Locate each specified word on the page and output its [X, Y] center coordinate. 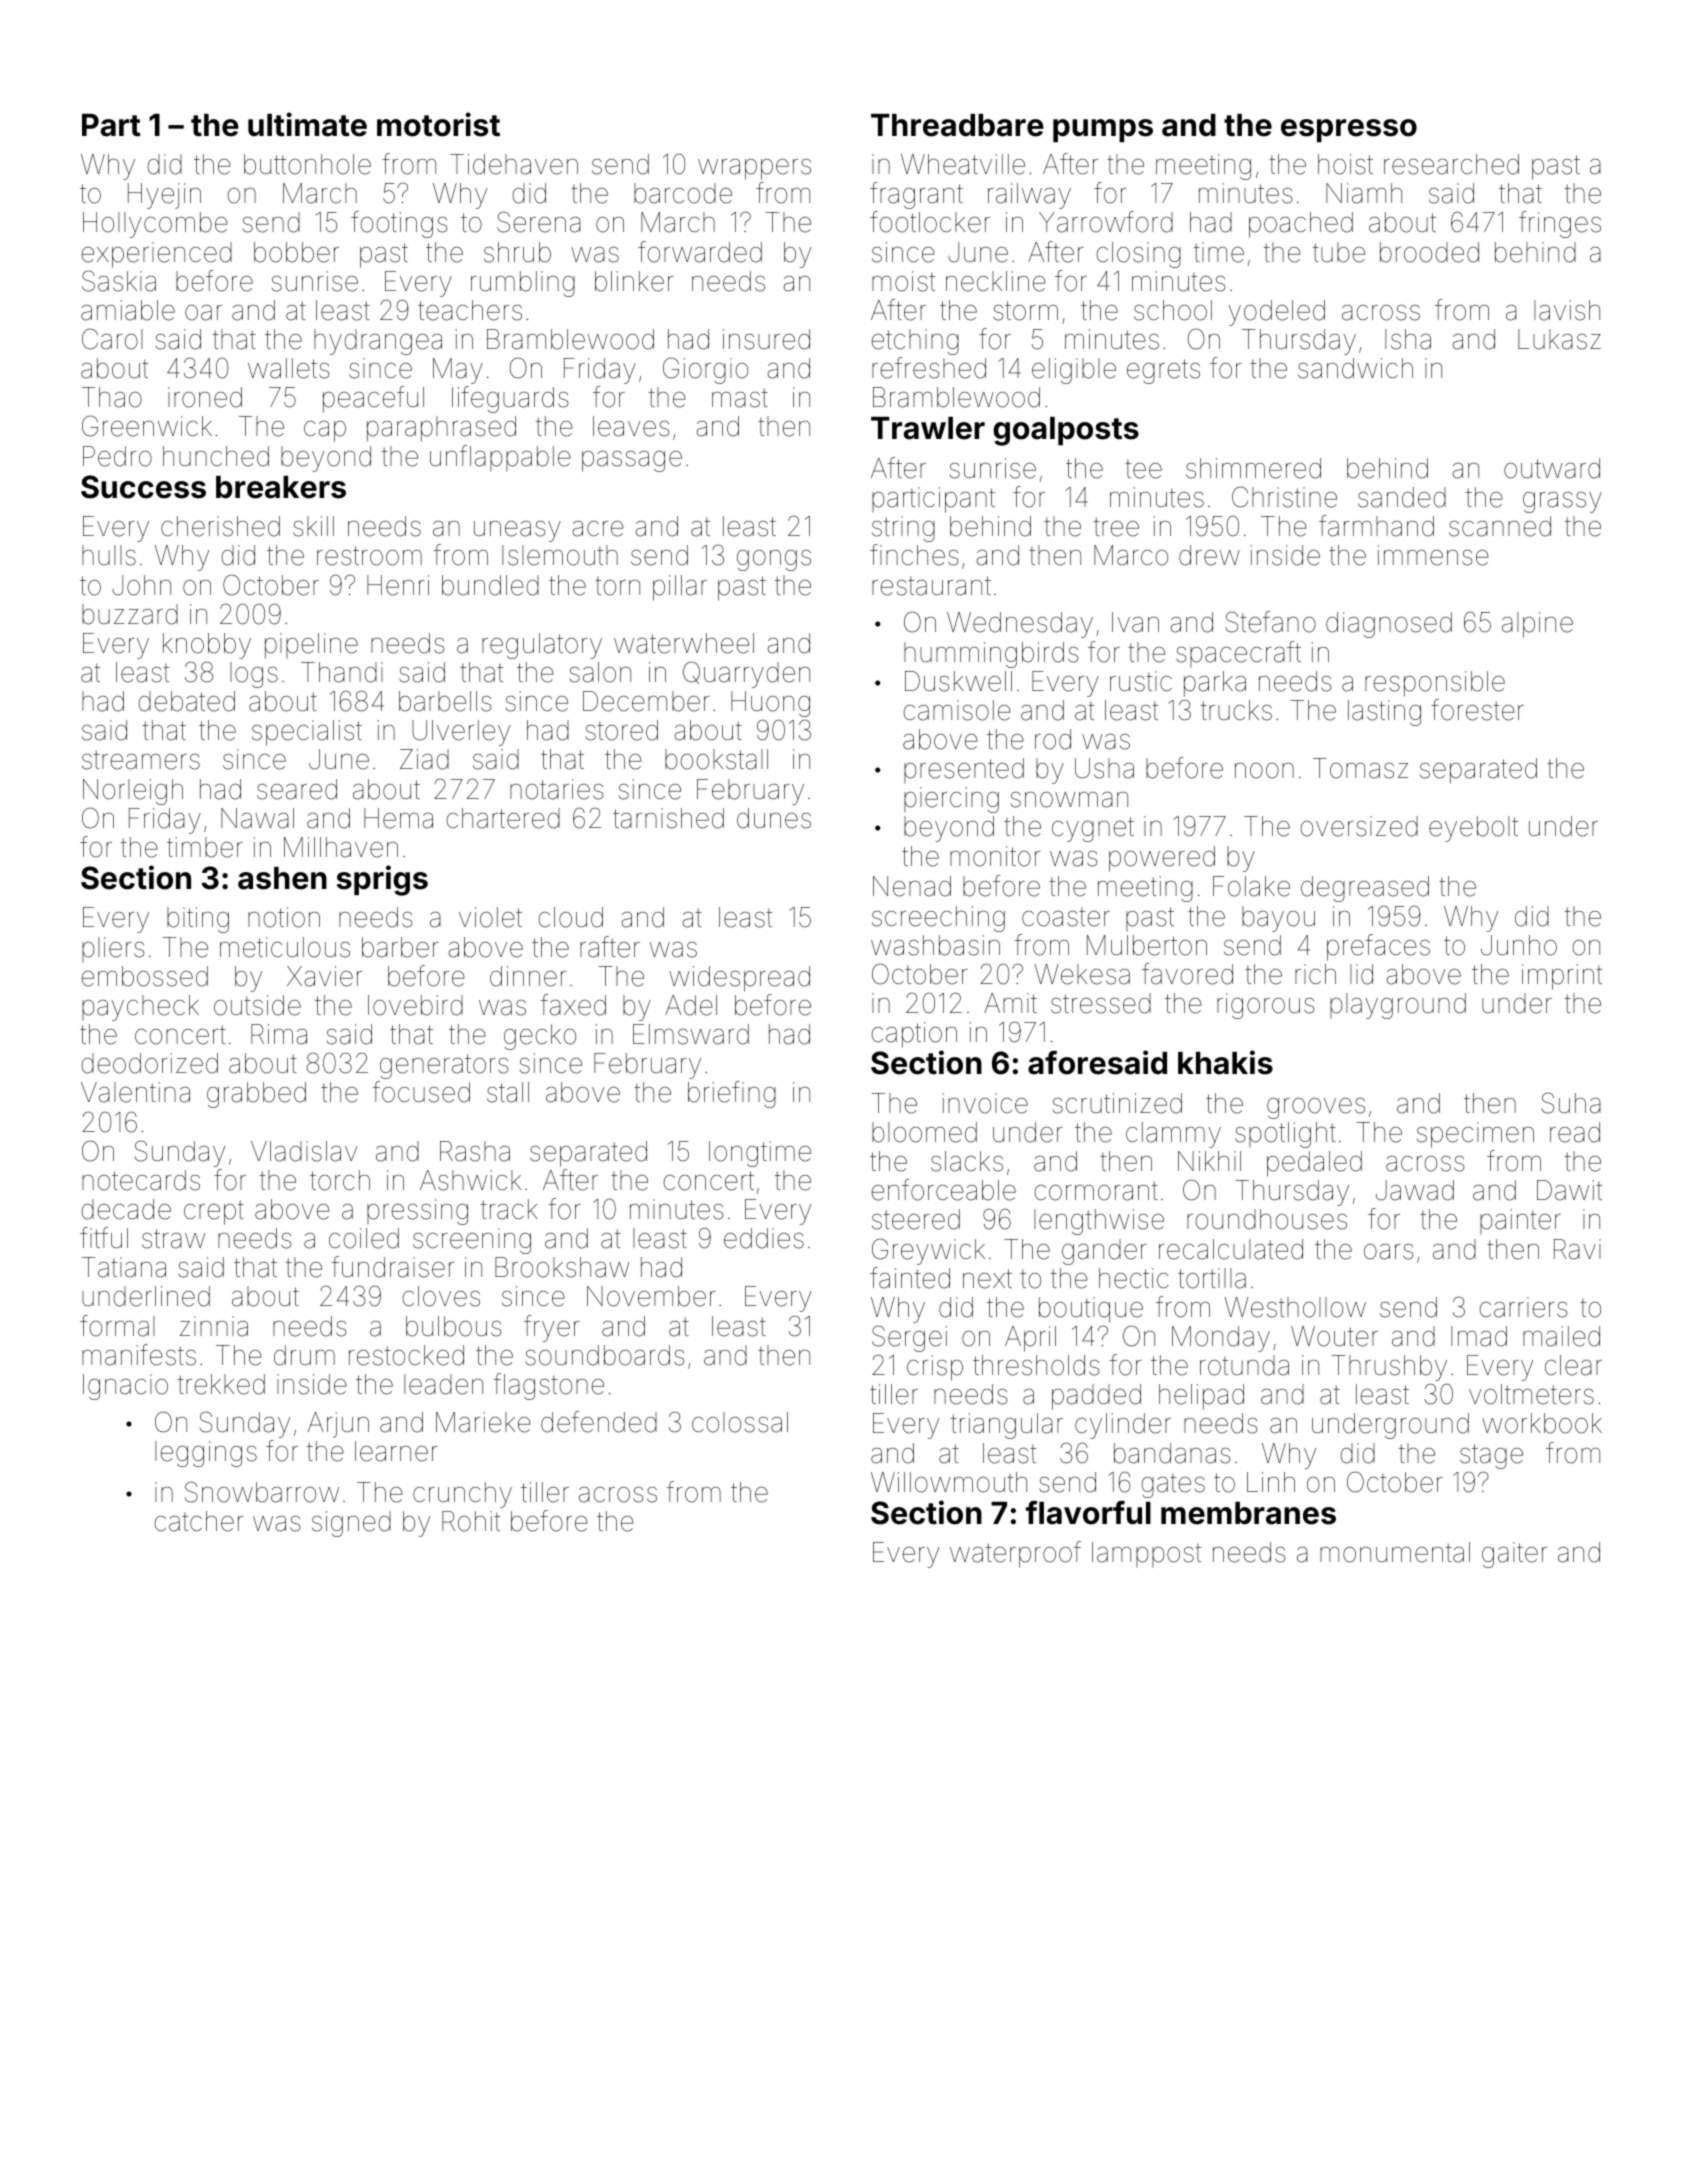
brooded [1429, 252]
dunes [774, 818]
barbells [445, 701]
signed [351, 1524]
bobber [296, 252]
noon [1264, 771]
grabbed [256, 1095]
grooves [1316, 1108]
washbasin [935, 945]
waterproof [1015, 1554]
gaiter [1514, 1555]
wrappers [754, 169]
